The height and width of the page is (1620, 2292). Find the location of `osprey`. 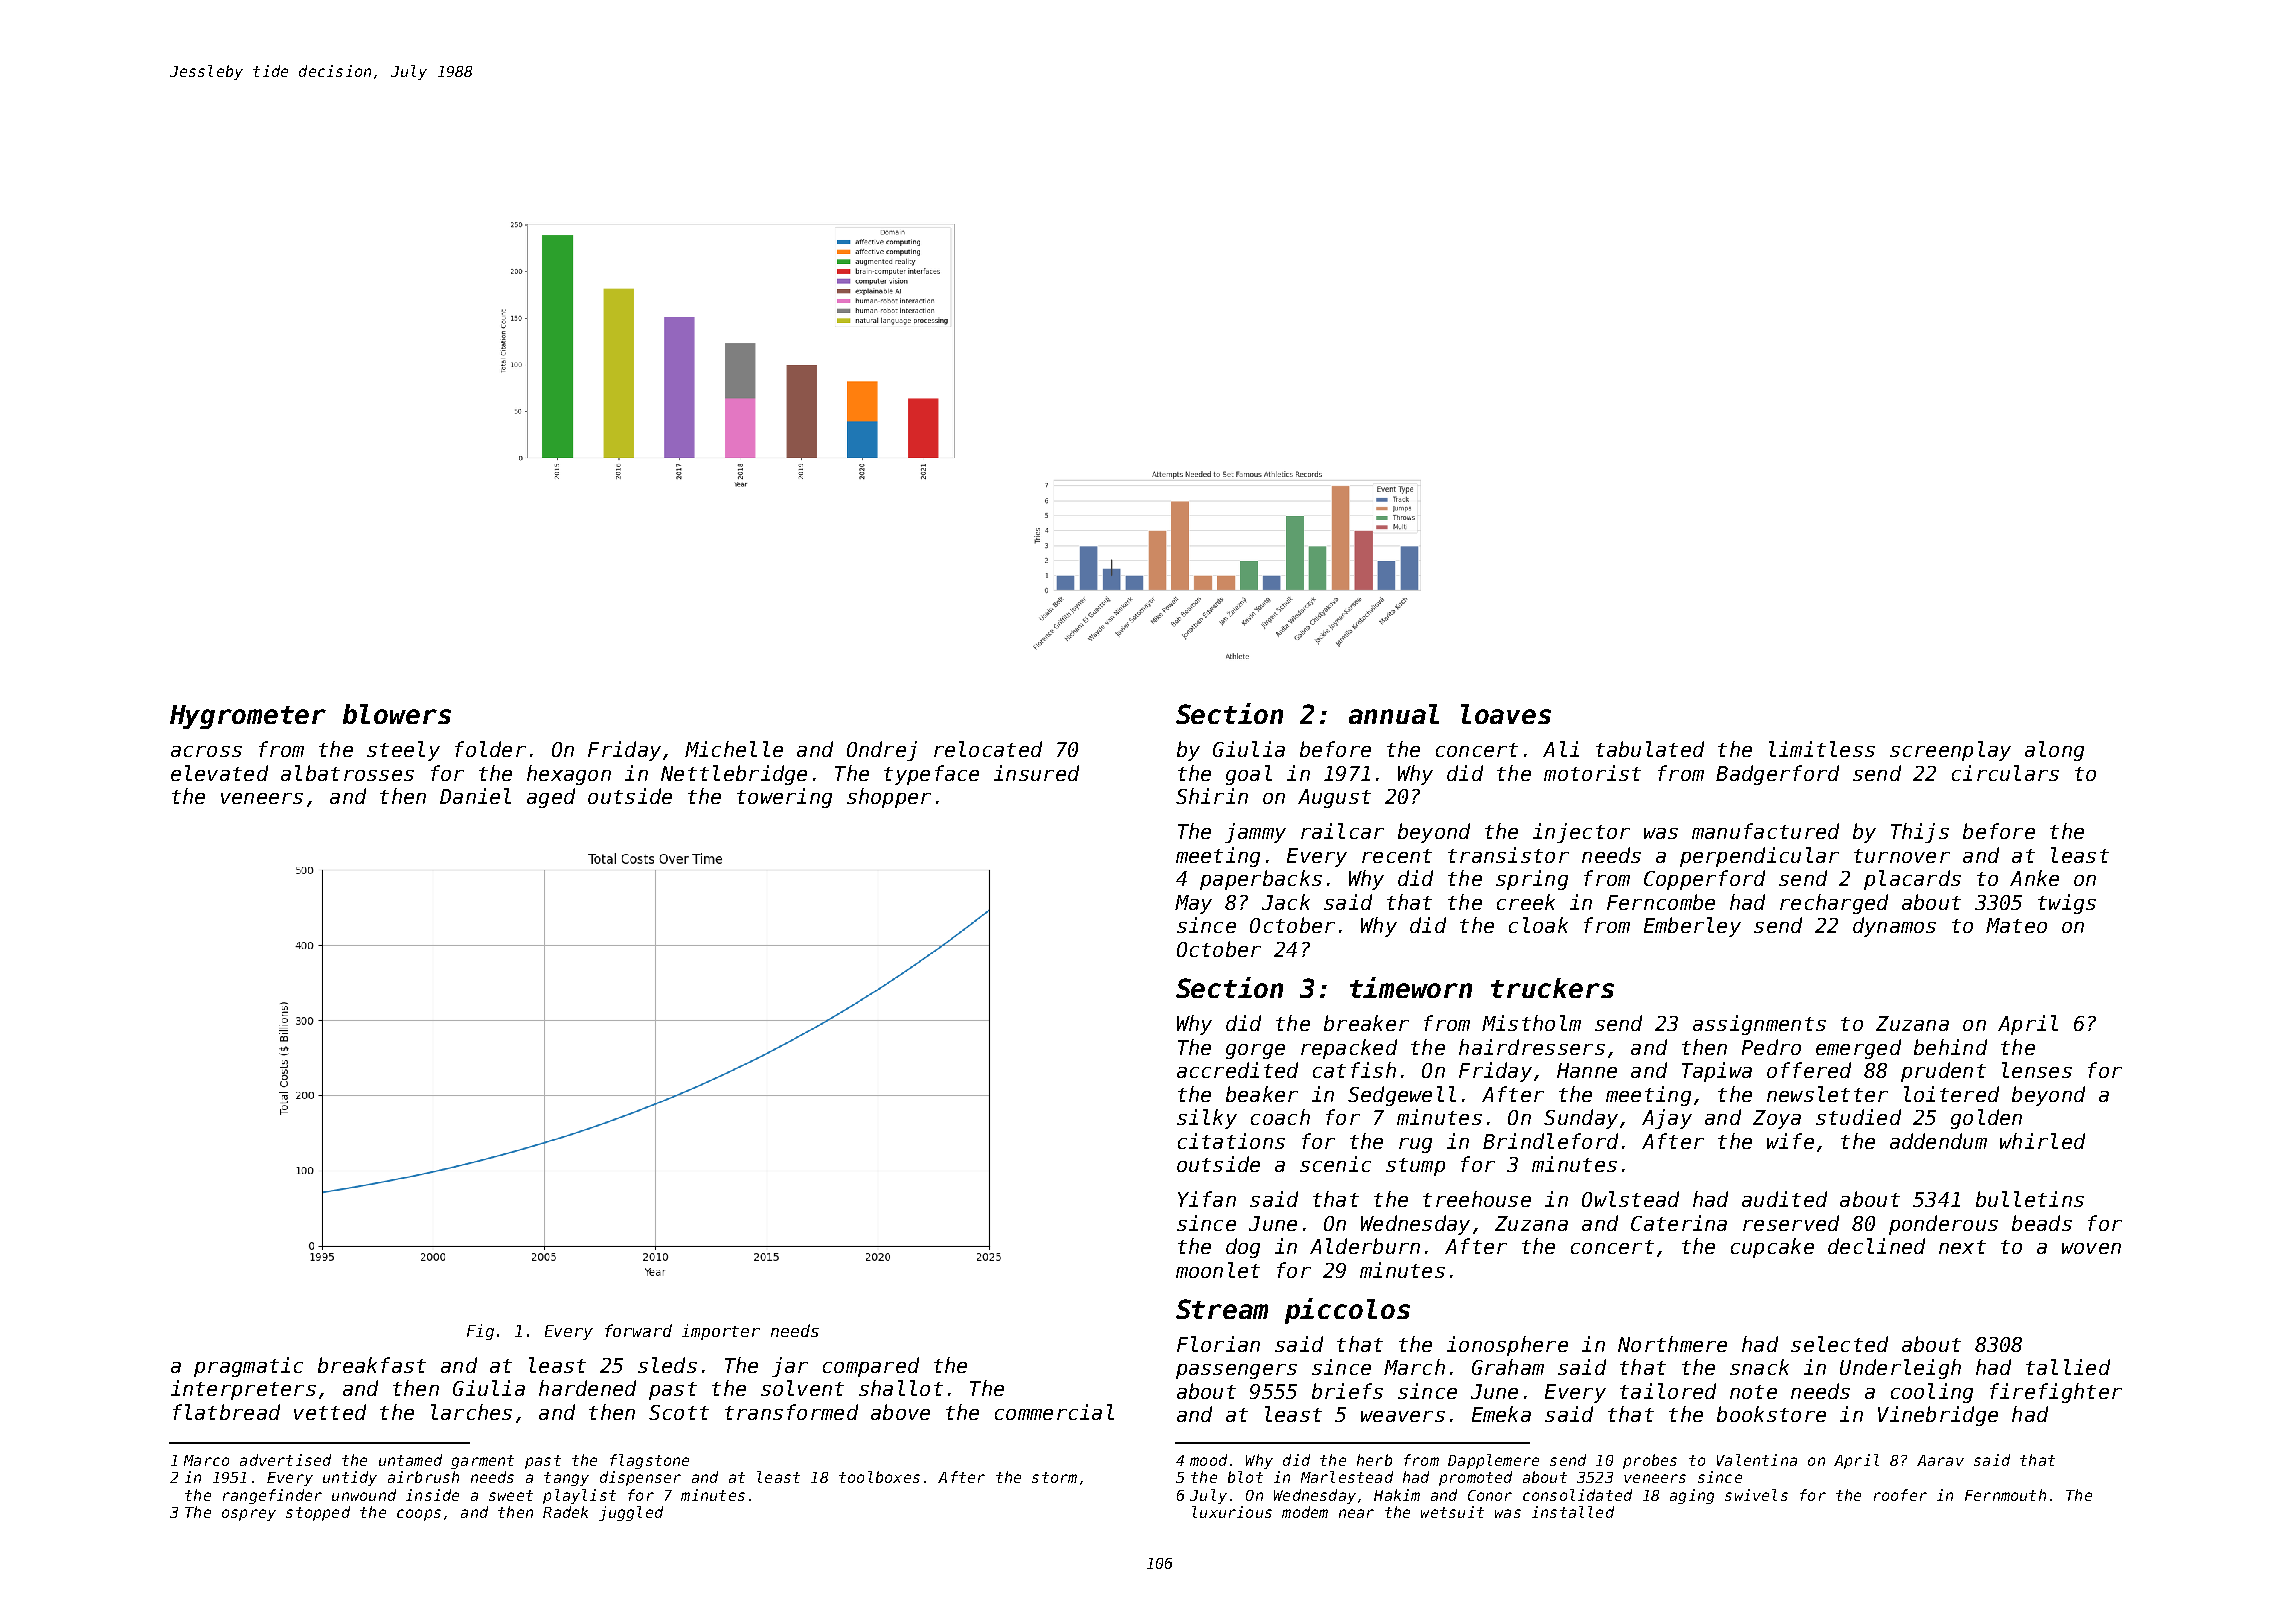

osprey is located at coordinates (249, 1515).
